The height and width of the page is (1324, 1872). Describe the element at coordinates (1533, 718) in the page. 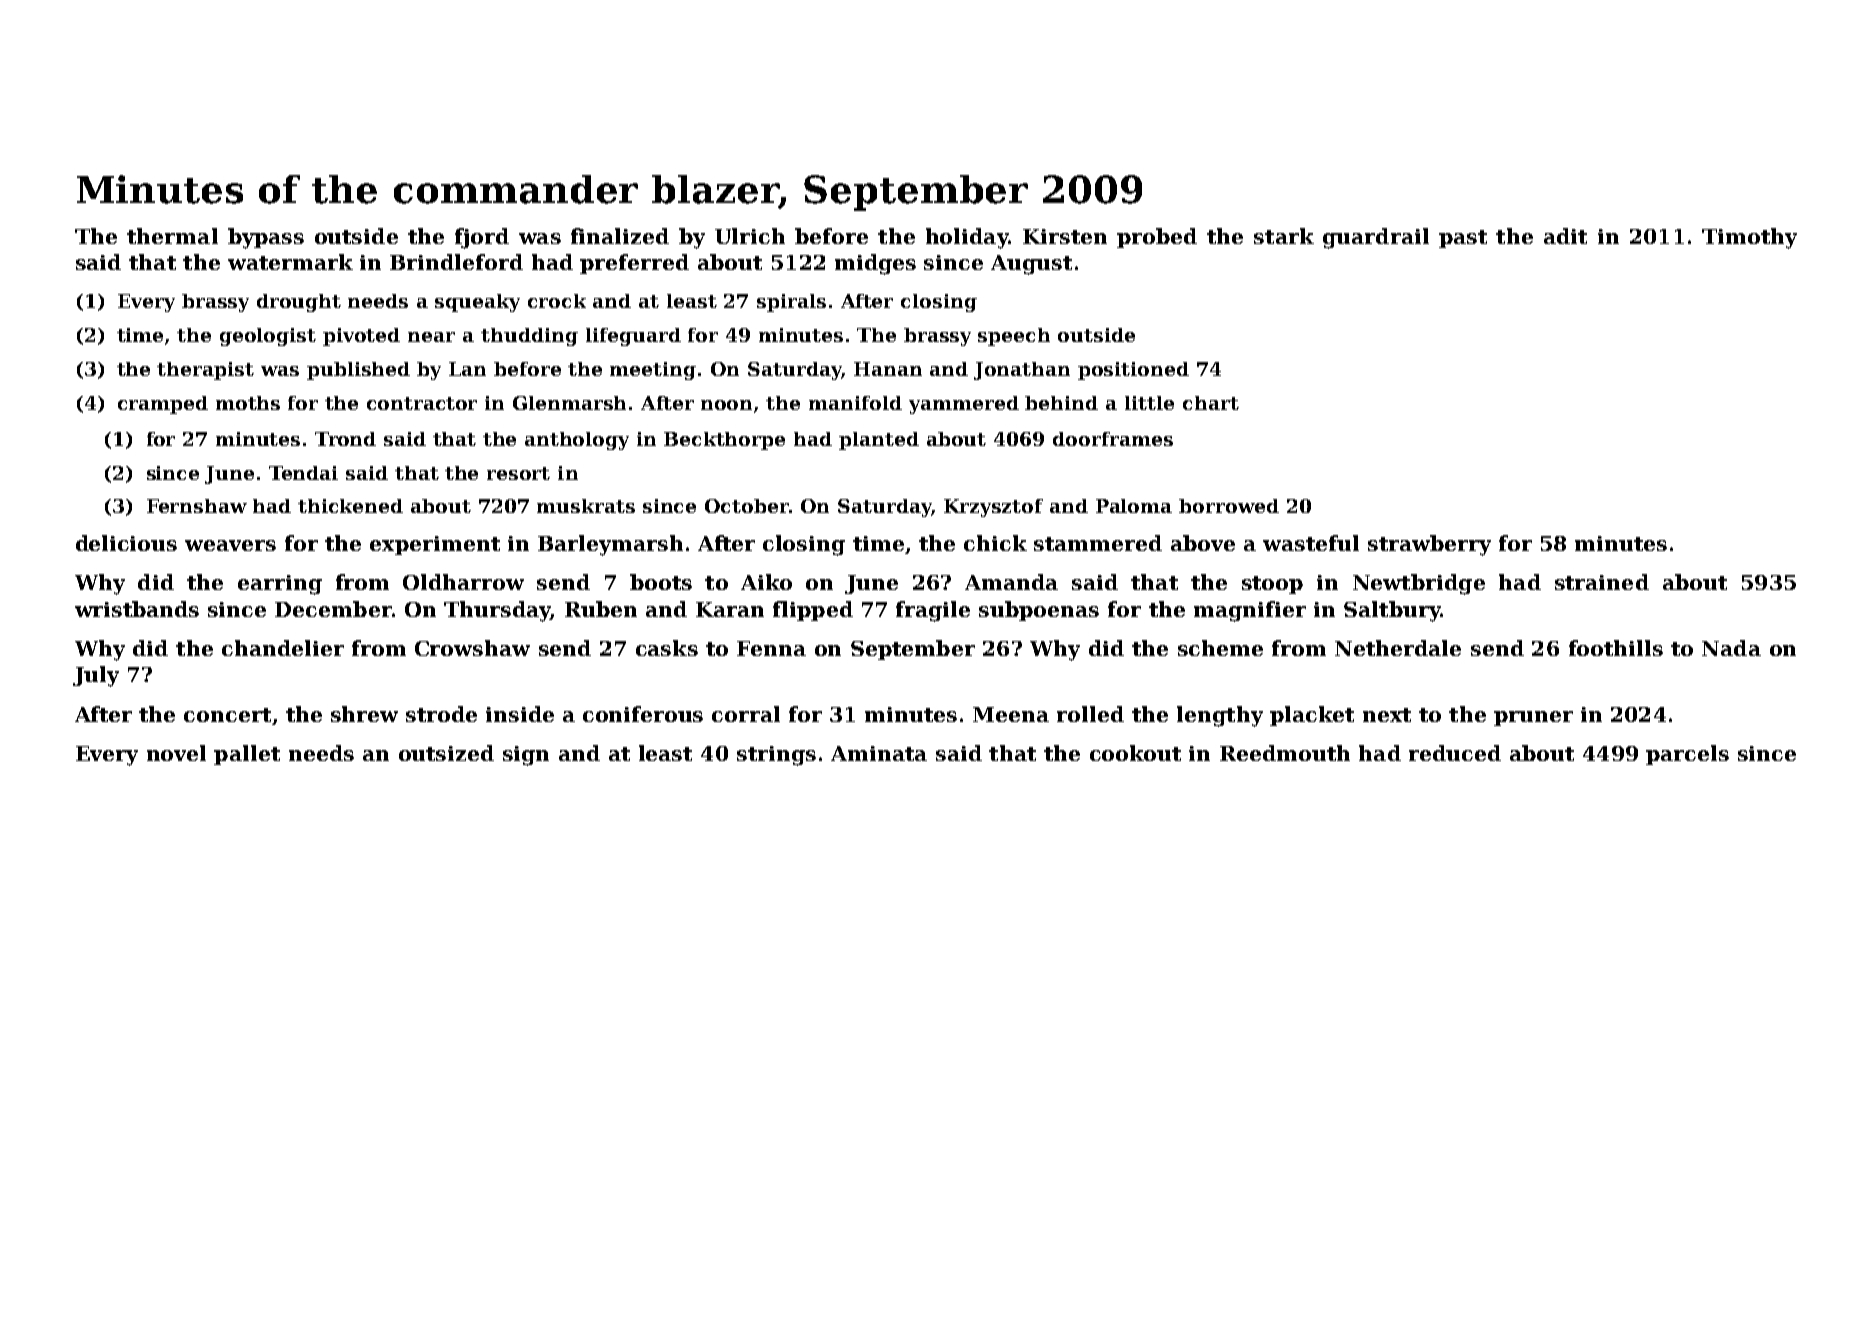

I see `pruner` at that location.
